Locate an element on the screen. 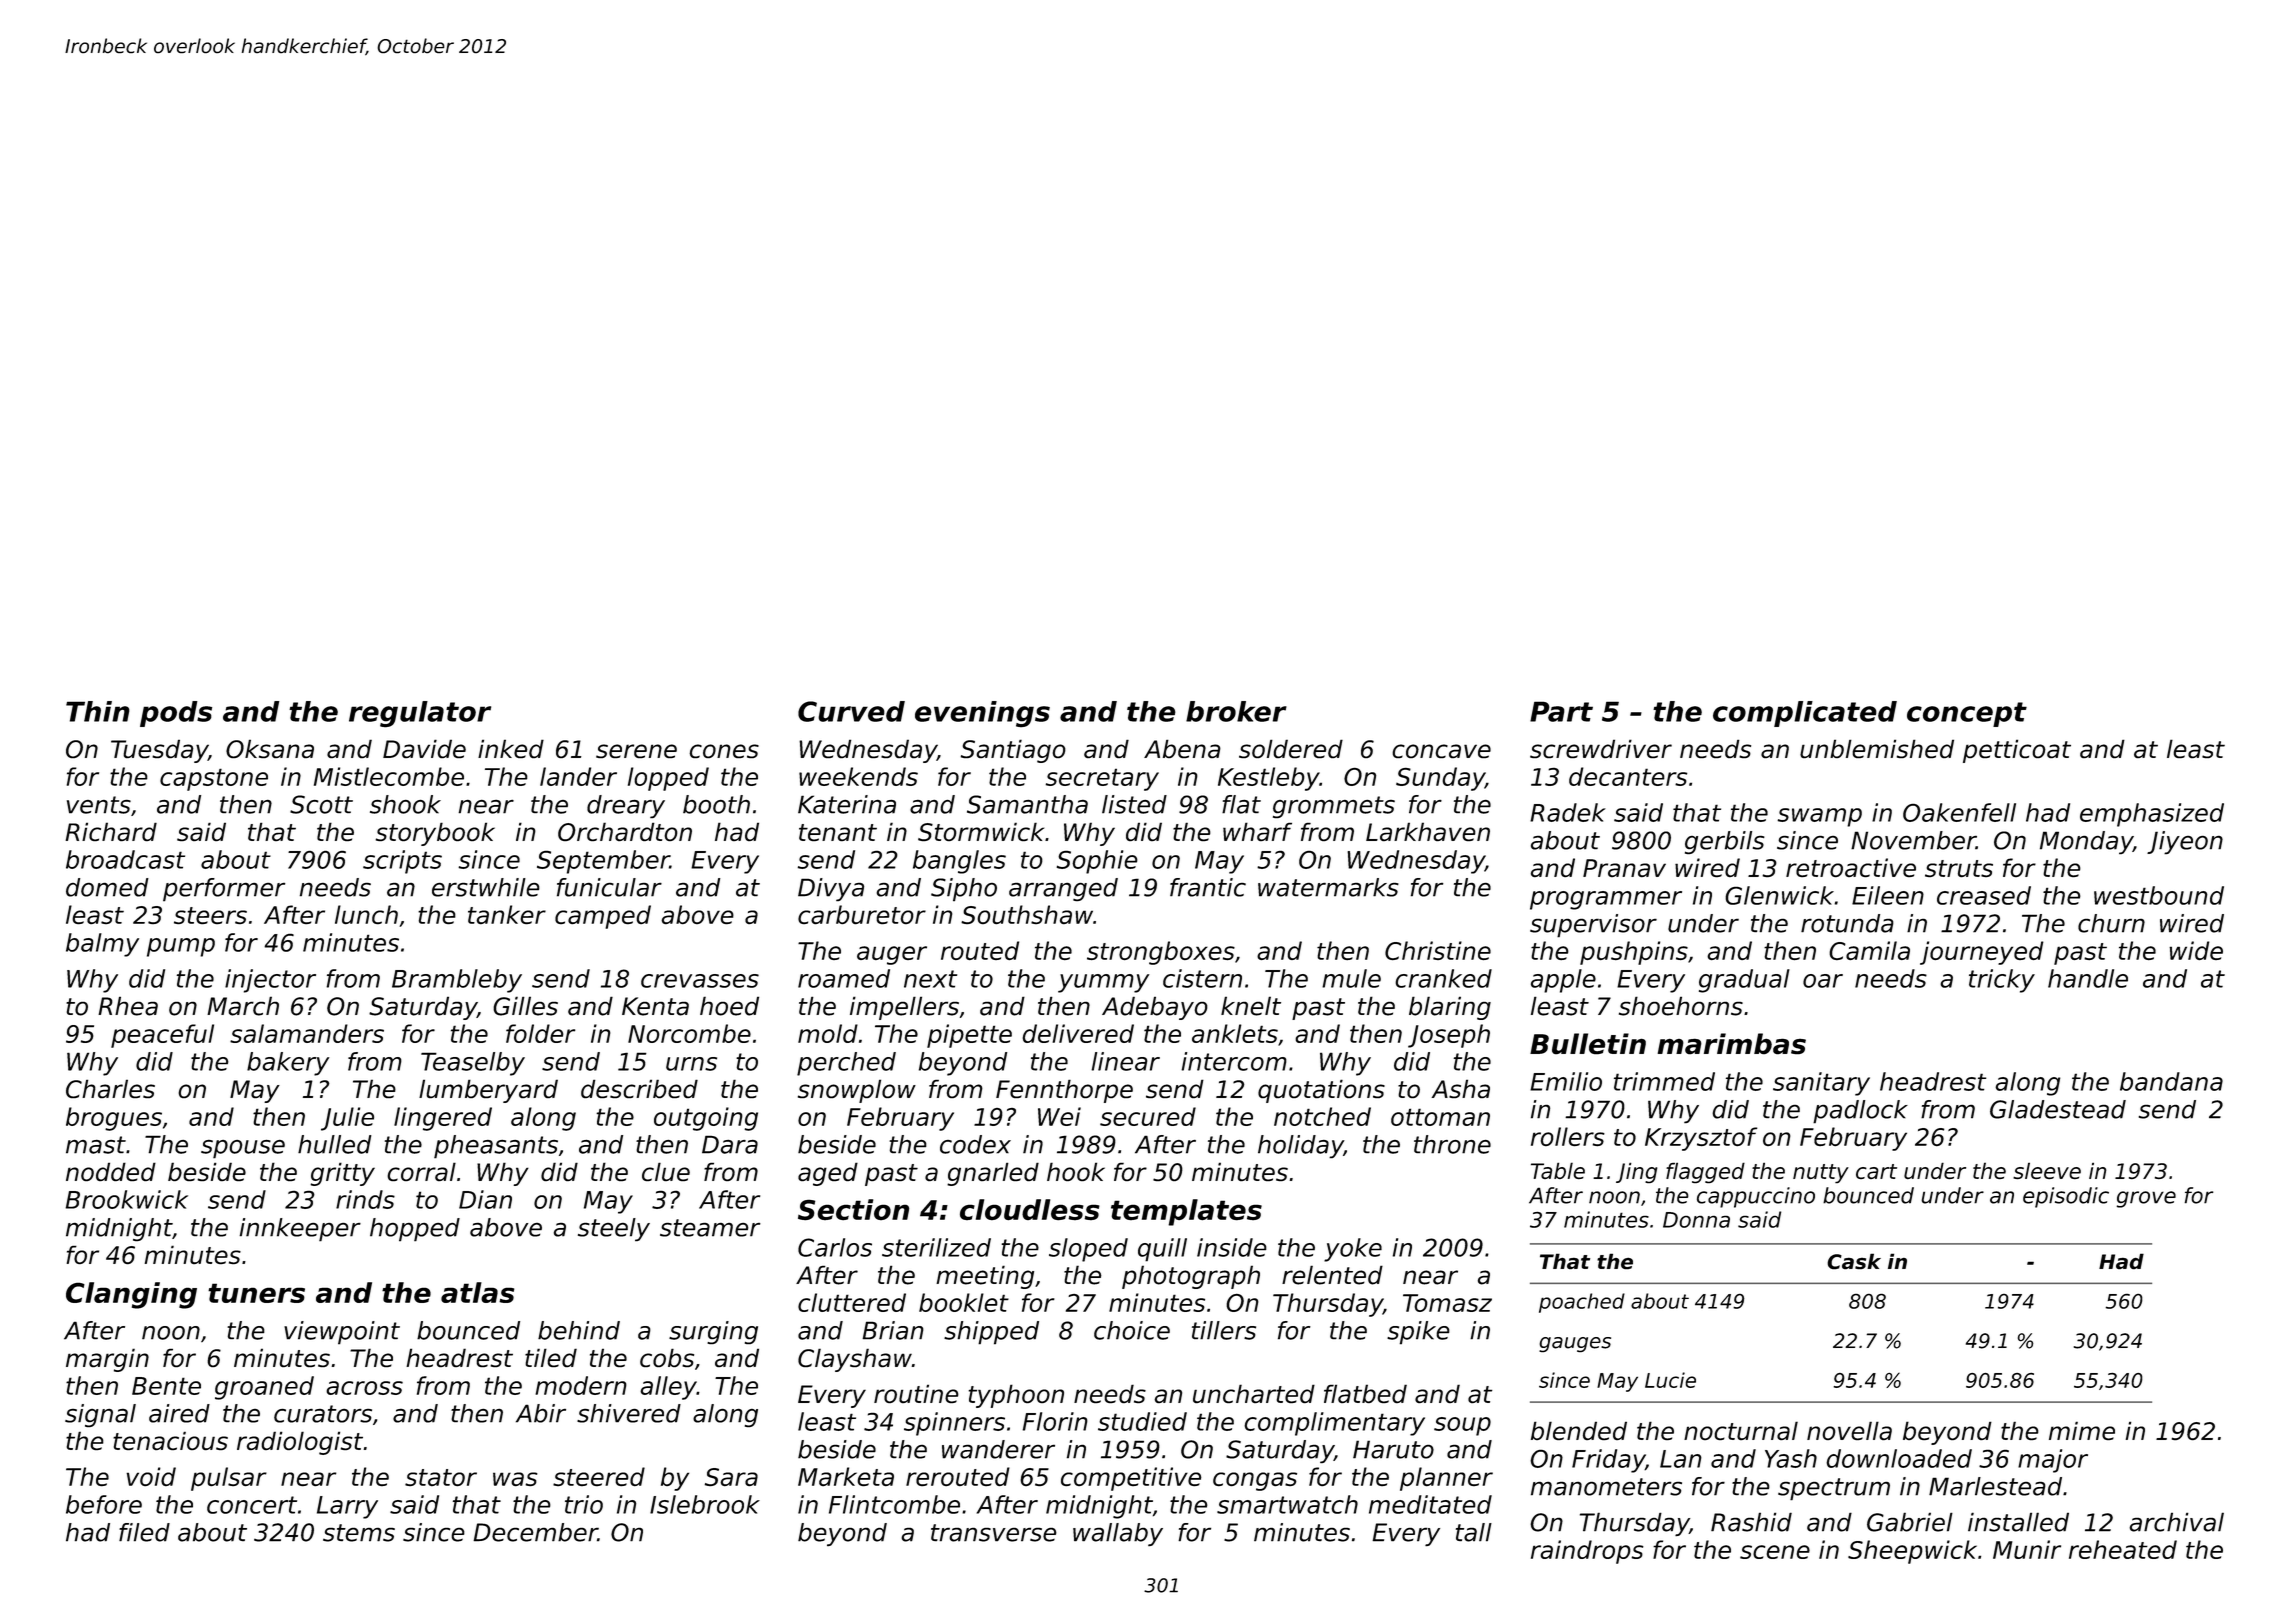 The image size is (2289, 1619). concept is located at coordinates (1967, 714).
